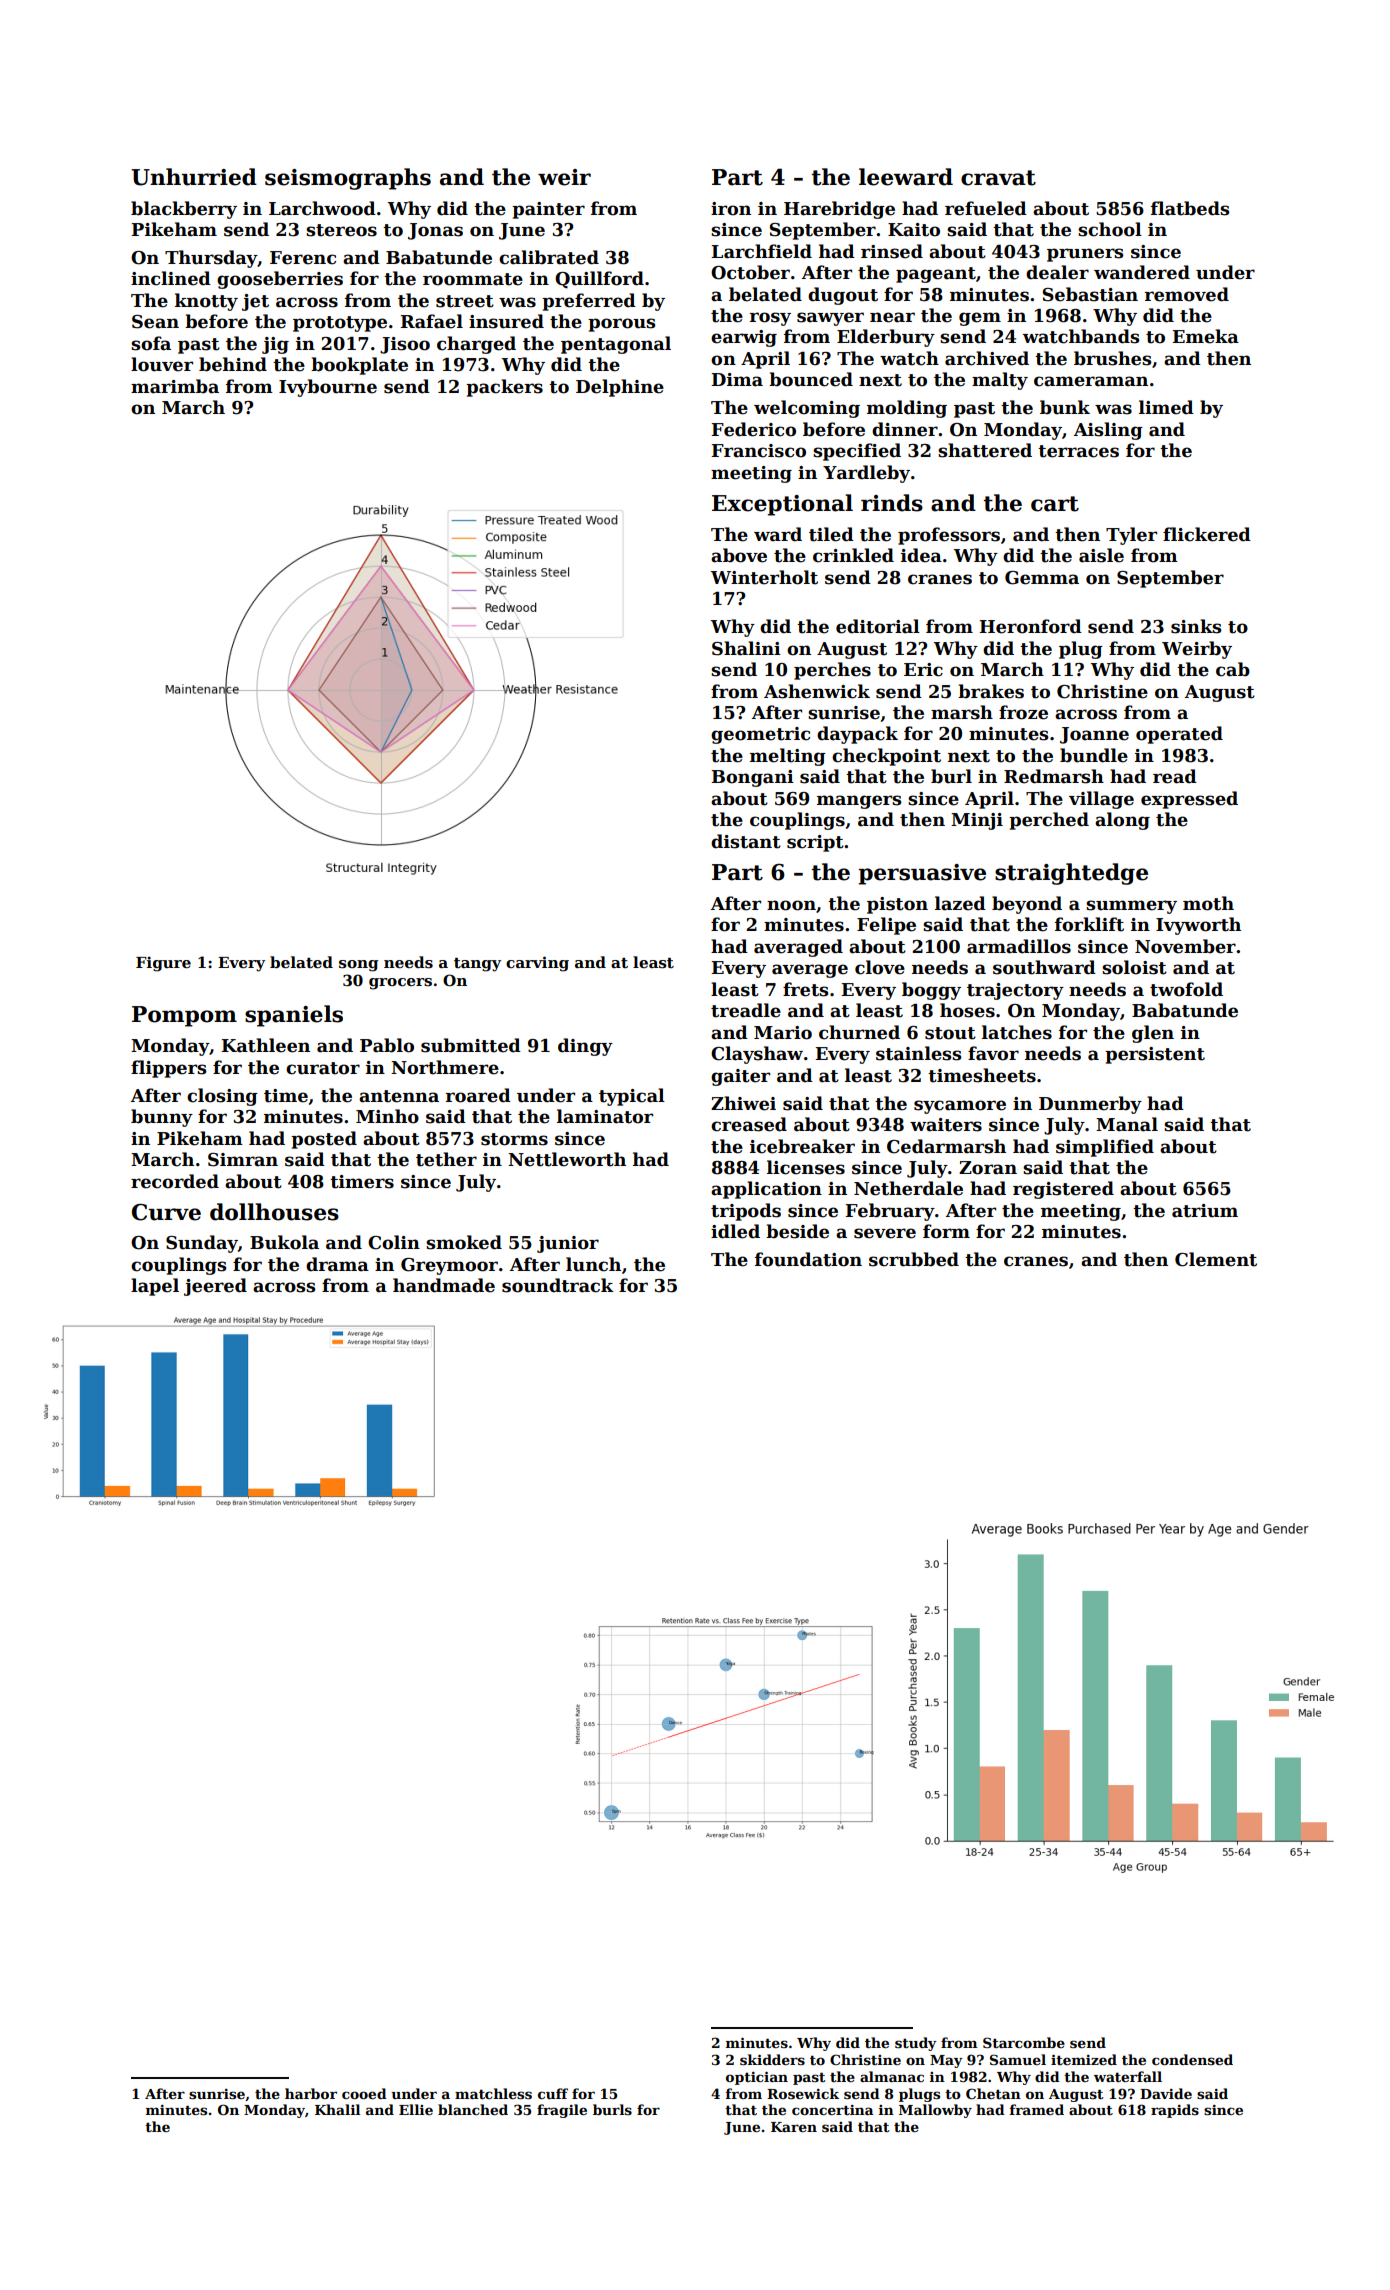 This document has height=2290, width=1390. What do you see at coordinates (359, 966) in the document?
I see `song` at bounding box center [359, 966].
